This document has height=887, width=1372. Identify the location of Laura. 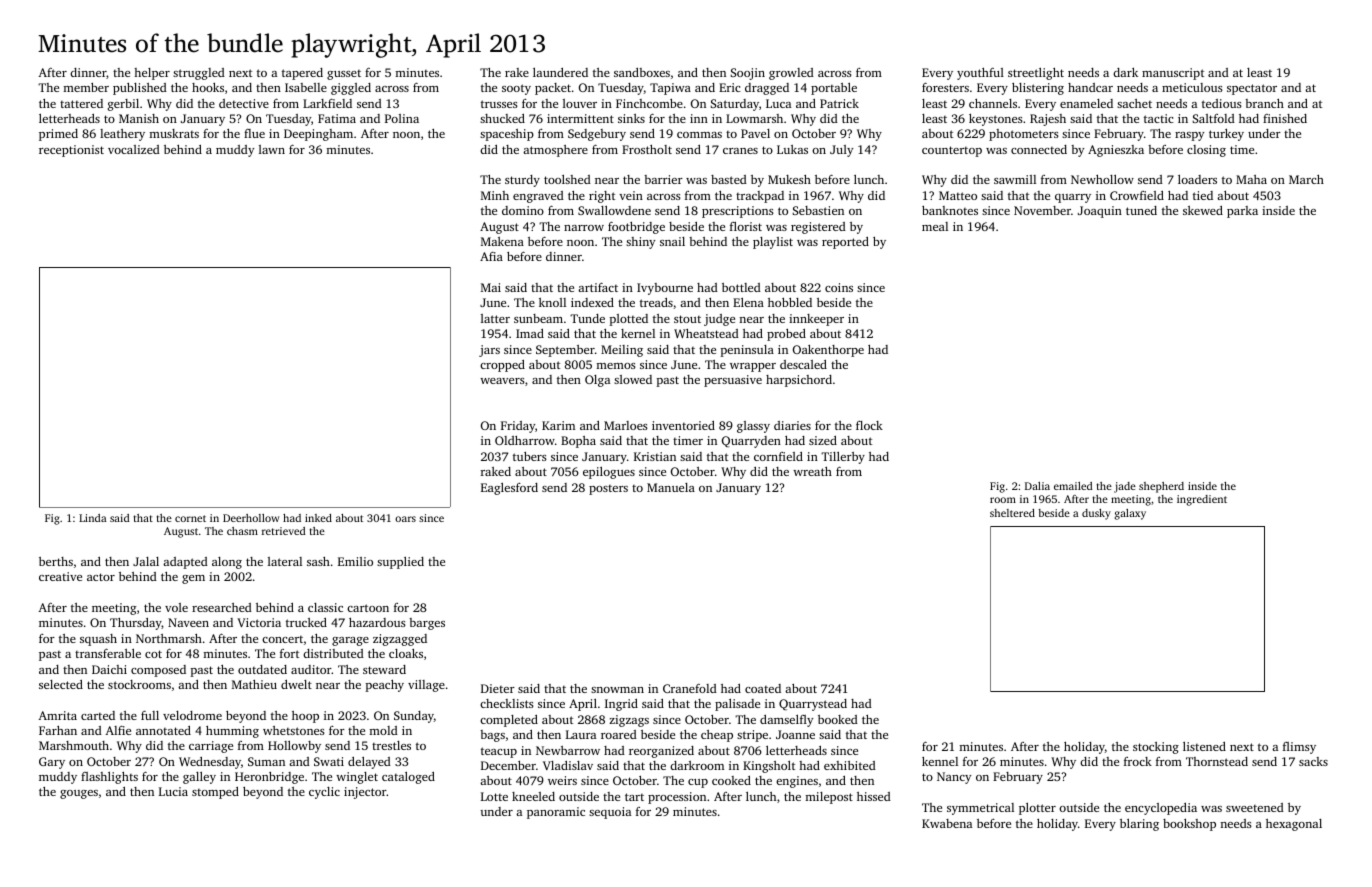
(581, 734).
